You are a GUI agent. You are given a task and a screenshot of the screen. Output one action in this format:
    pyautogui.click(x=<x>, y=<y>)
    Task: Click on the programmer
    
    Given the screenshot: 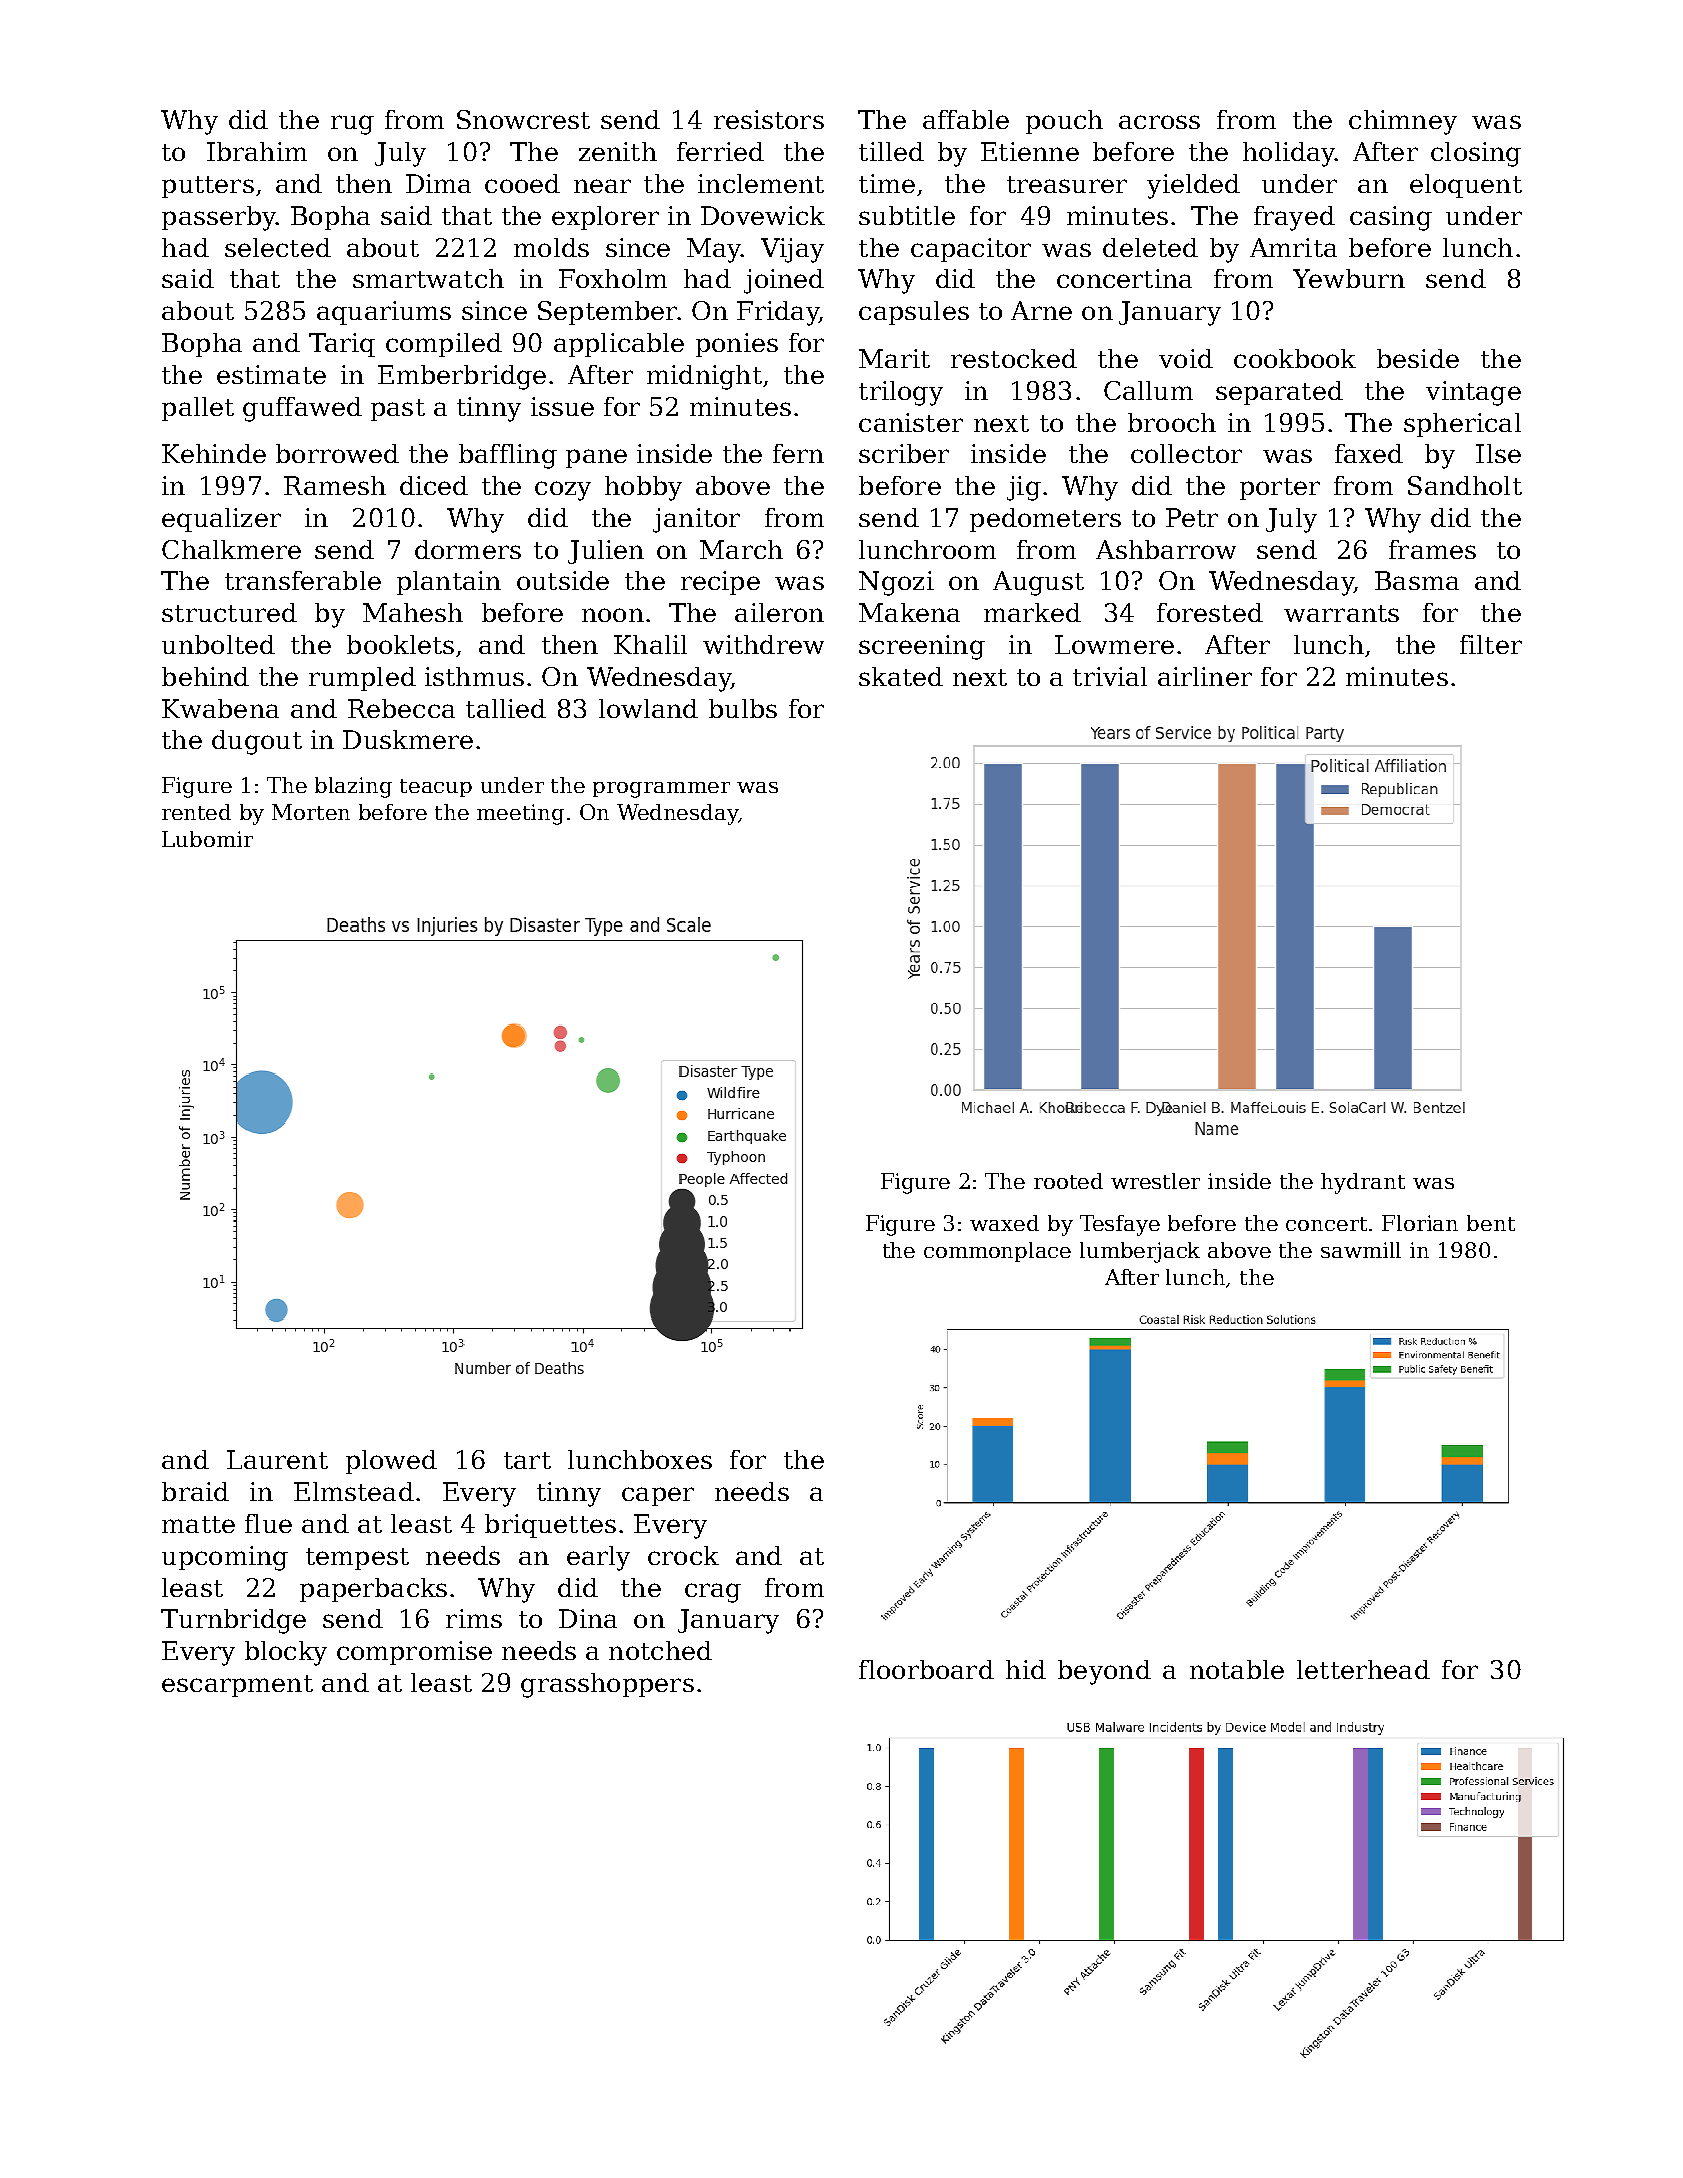 What is the action you would take?
    pyautogui.click(x=661, y=790)
